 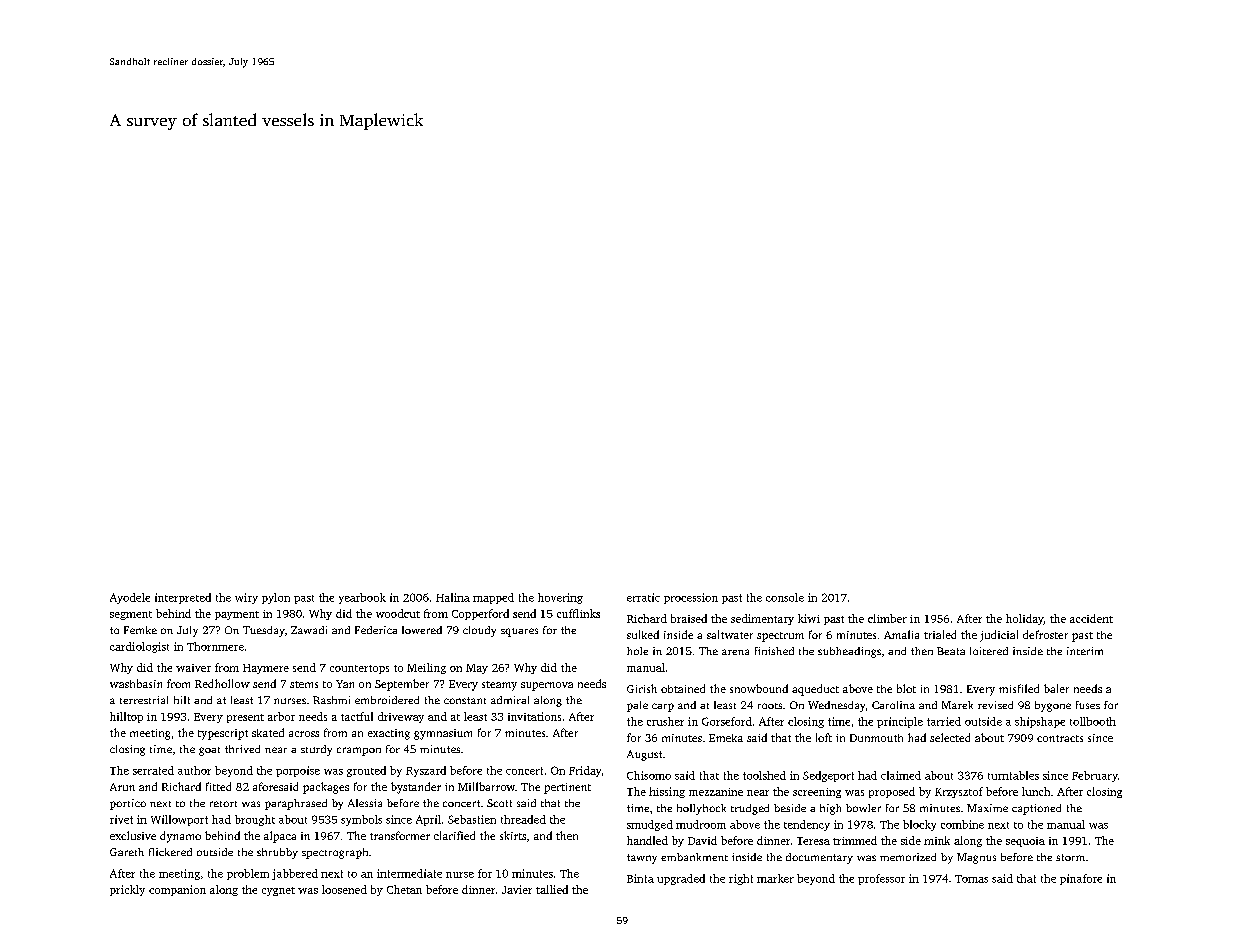 I want to click on crusher, so click(x=665, y=721).
